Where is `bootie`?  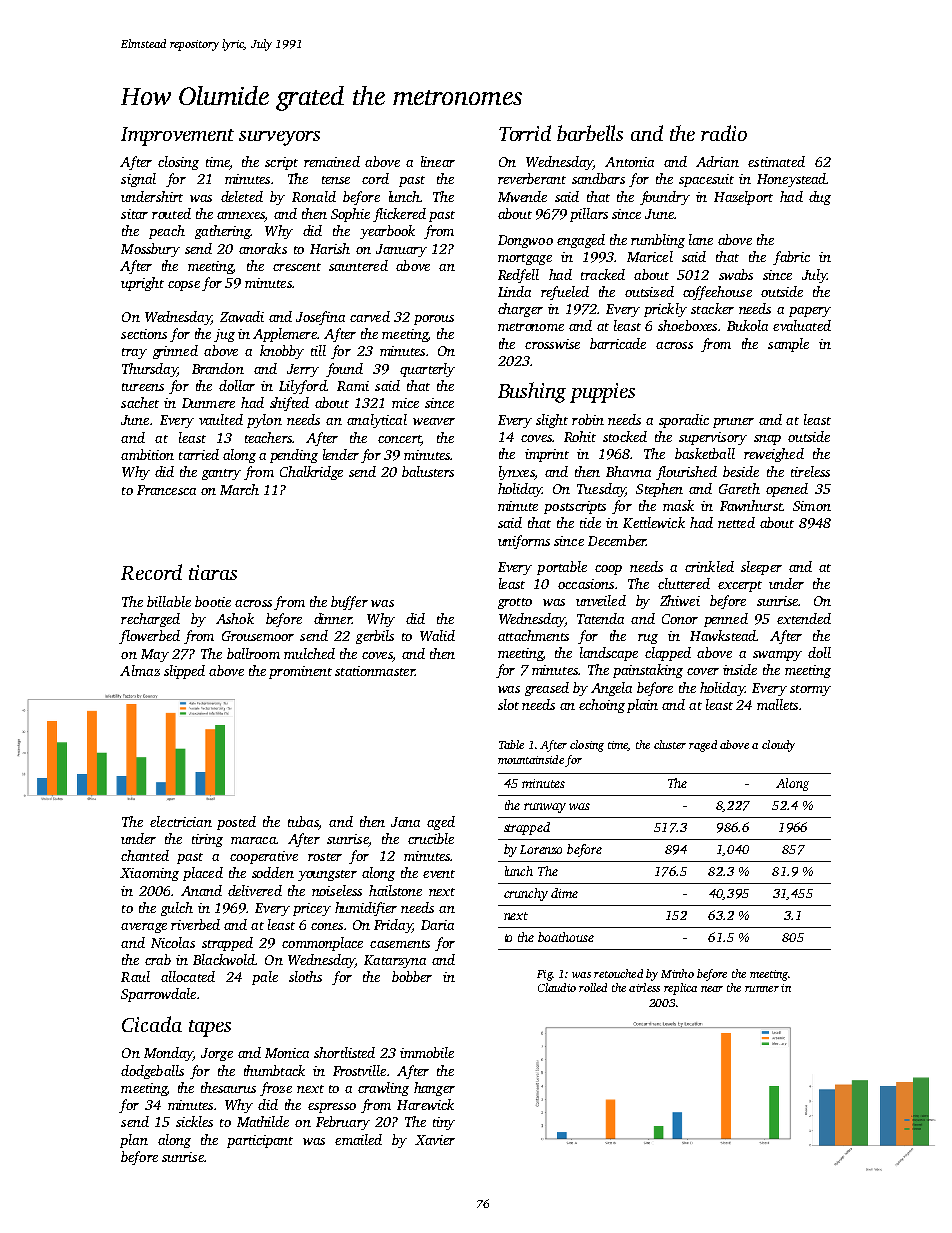
bootie is located at coordinates (213, 601).
